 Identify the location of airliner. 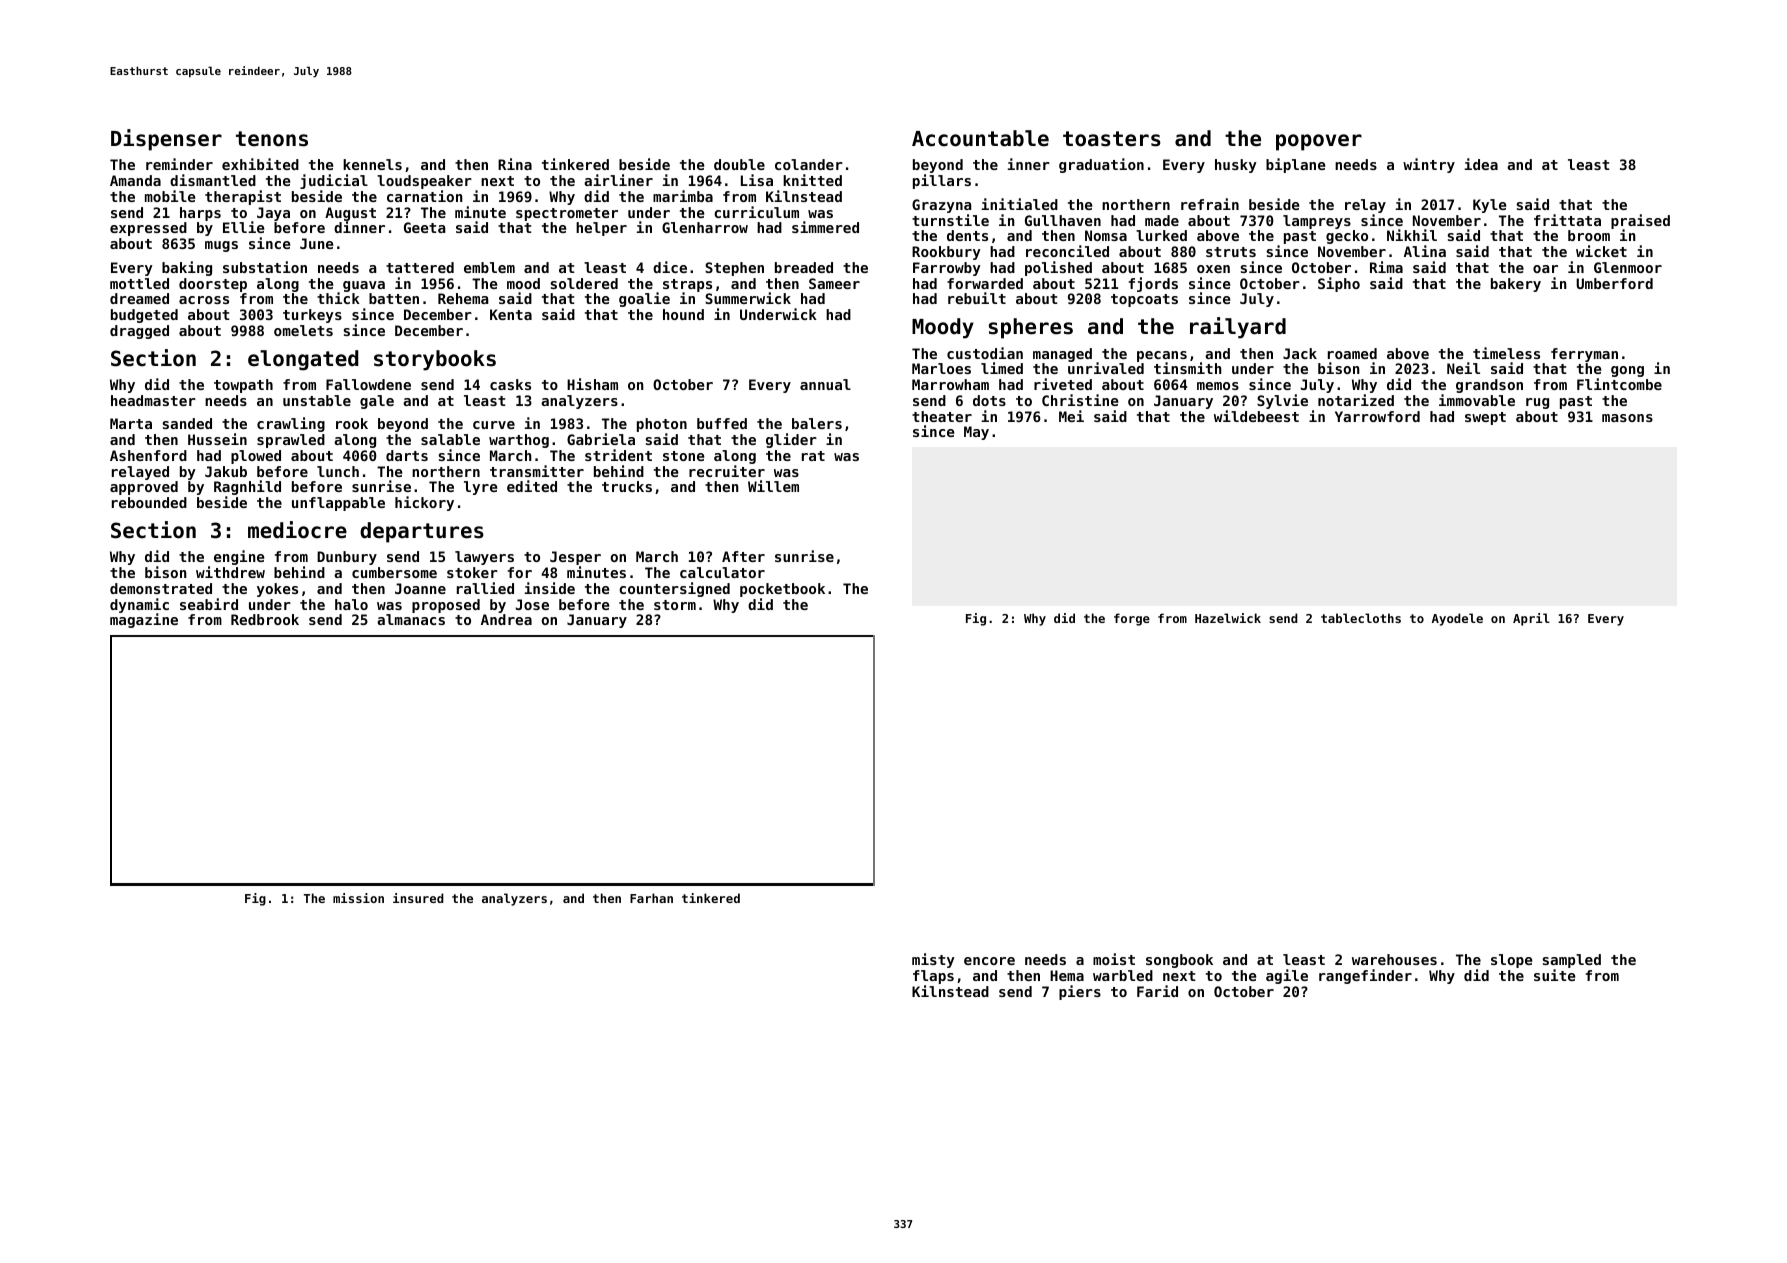
(618, 180).
